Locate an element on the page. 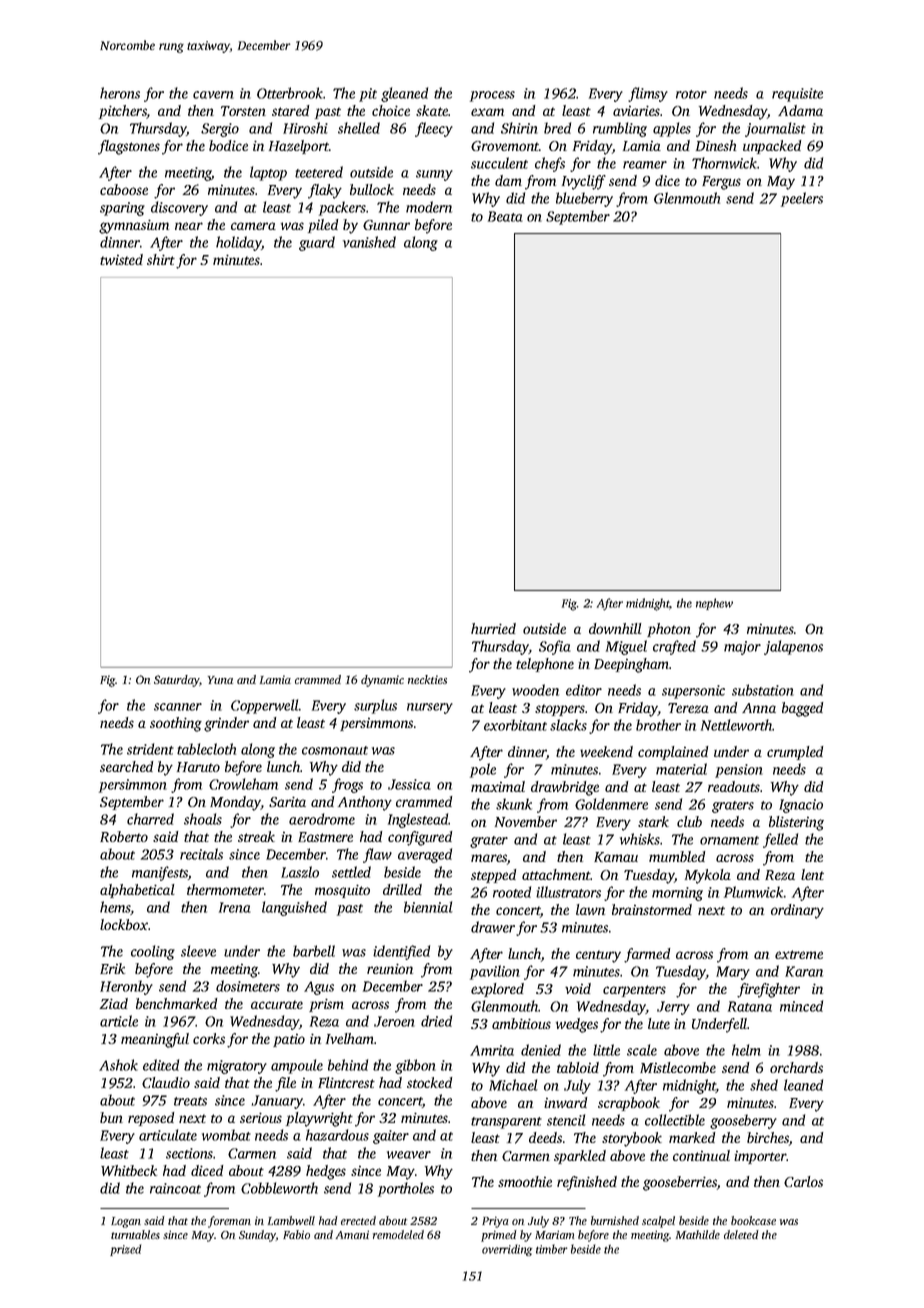  photon is located at coordinates (669, 630).
